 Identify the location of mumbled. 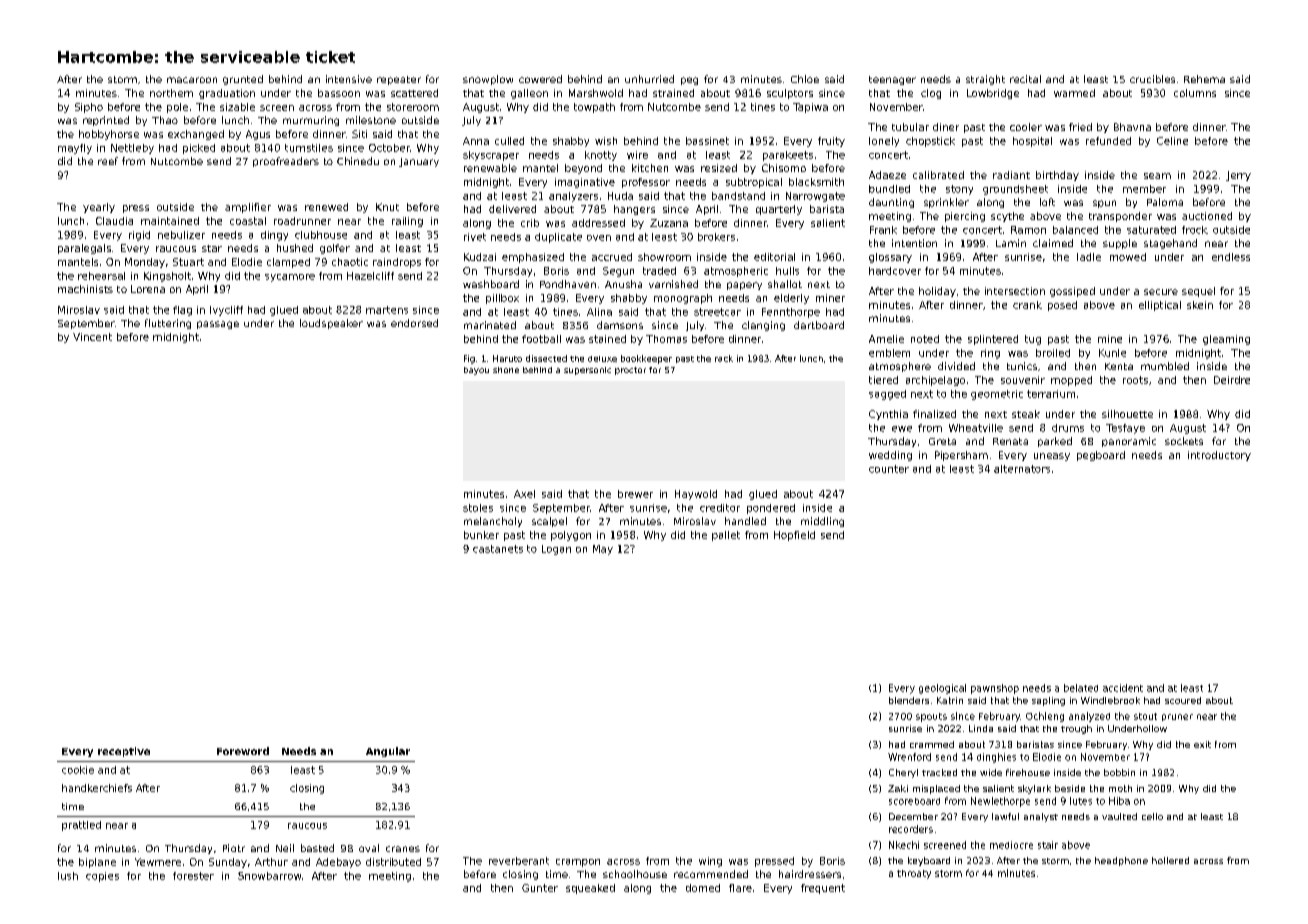
(1165, 366).
